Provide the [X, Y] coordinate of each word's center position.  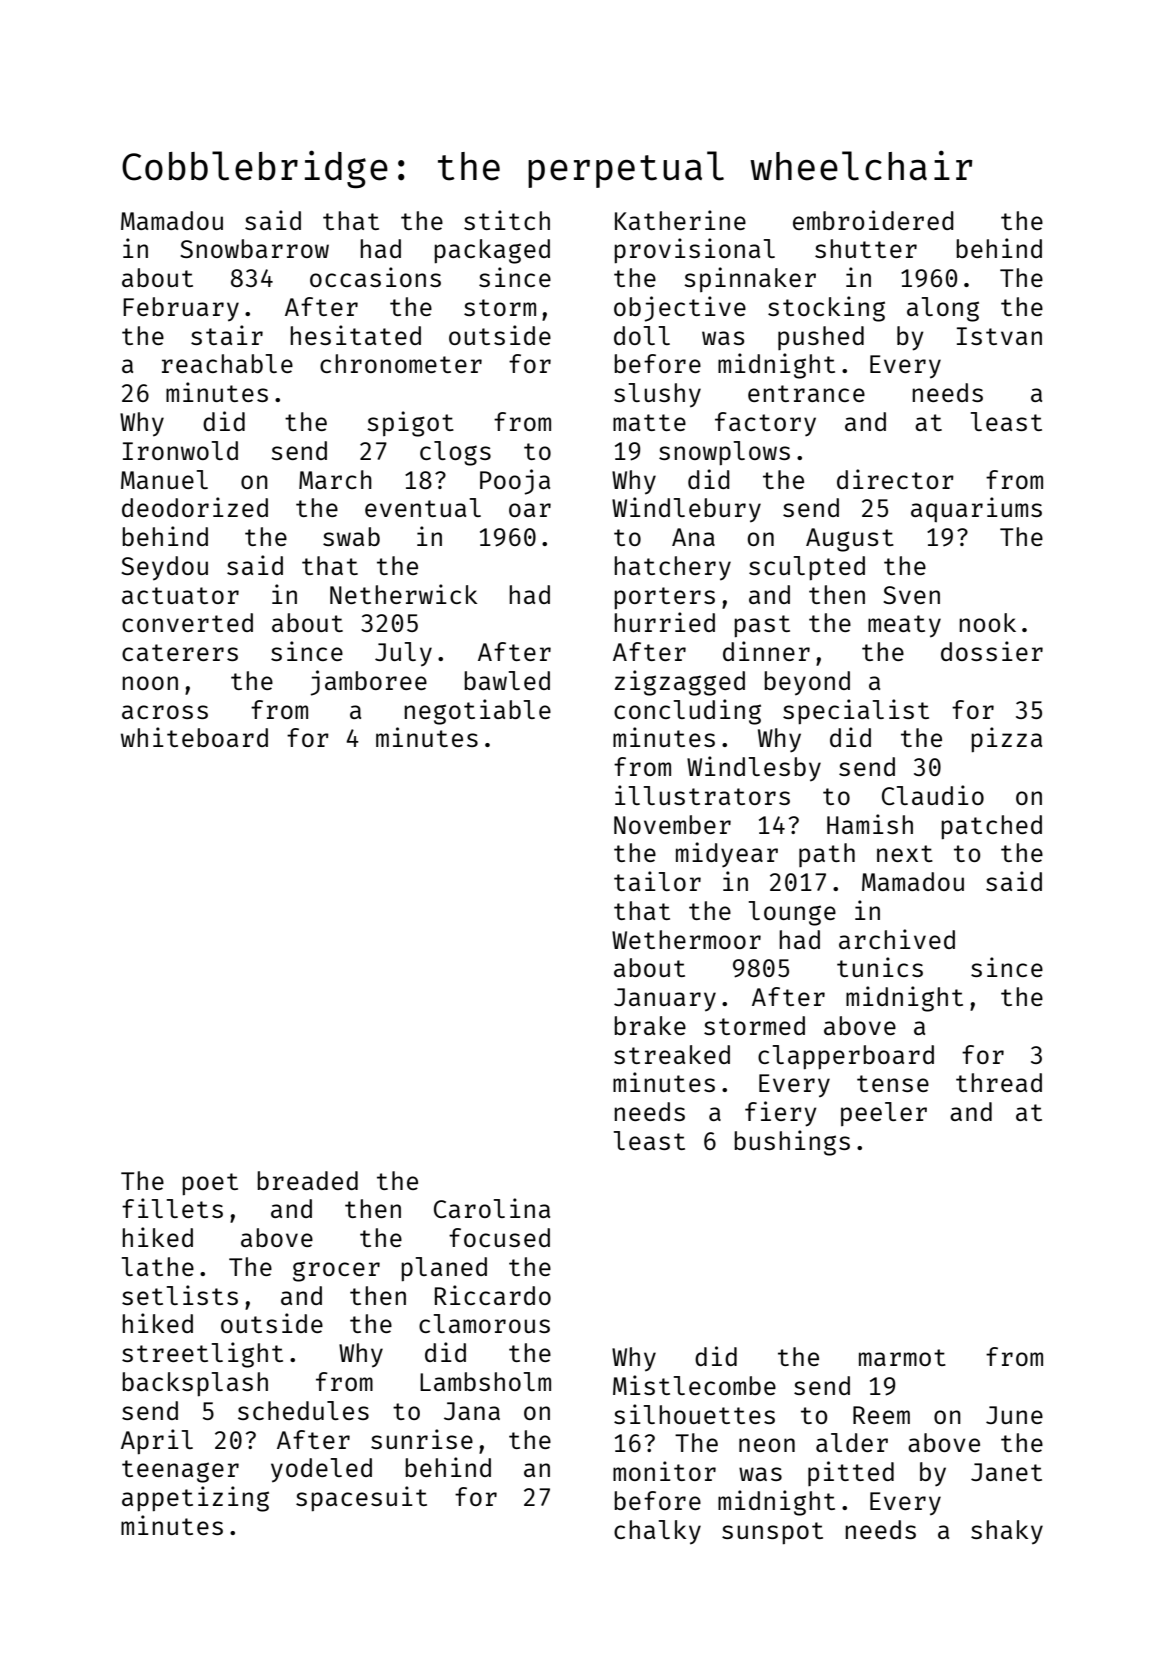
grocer [336, 1271]
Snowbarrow [255, 248]
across [165, 712]
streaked [672, 1054]
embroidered [873, 220]
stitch [507, 220]
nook [987, 622]
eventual [423, 507]
